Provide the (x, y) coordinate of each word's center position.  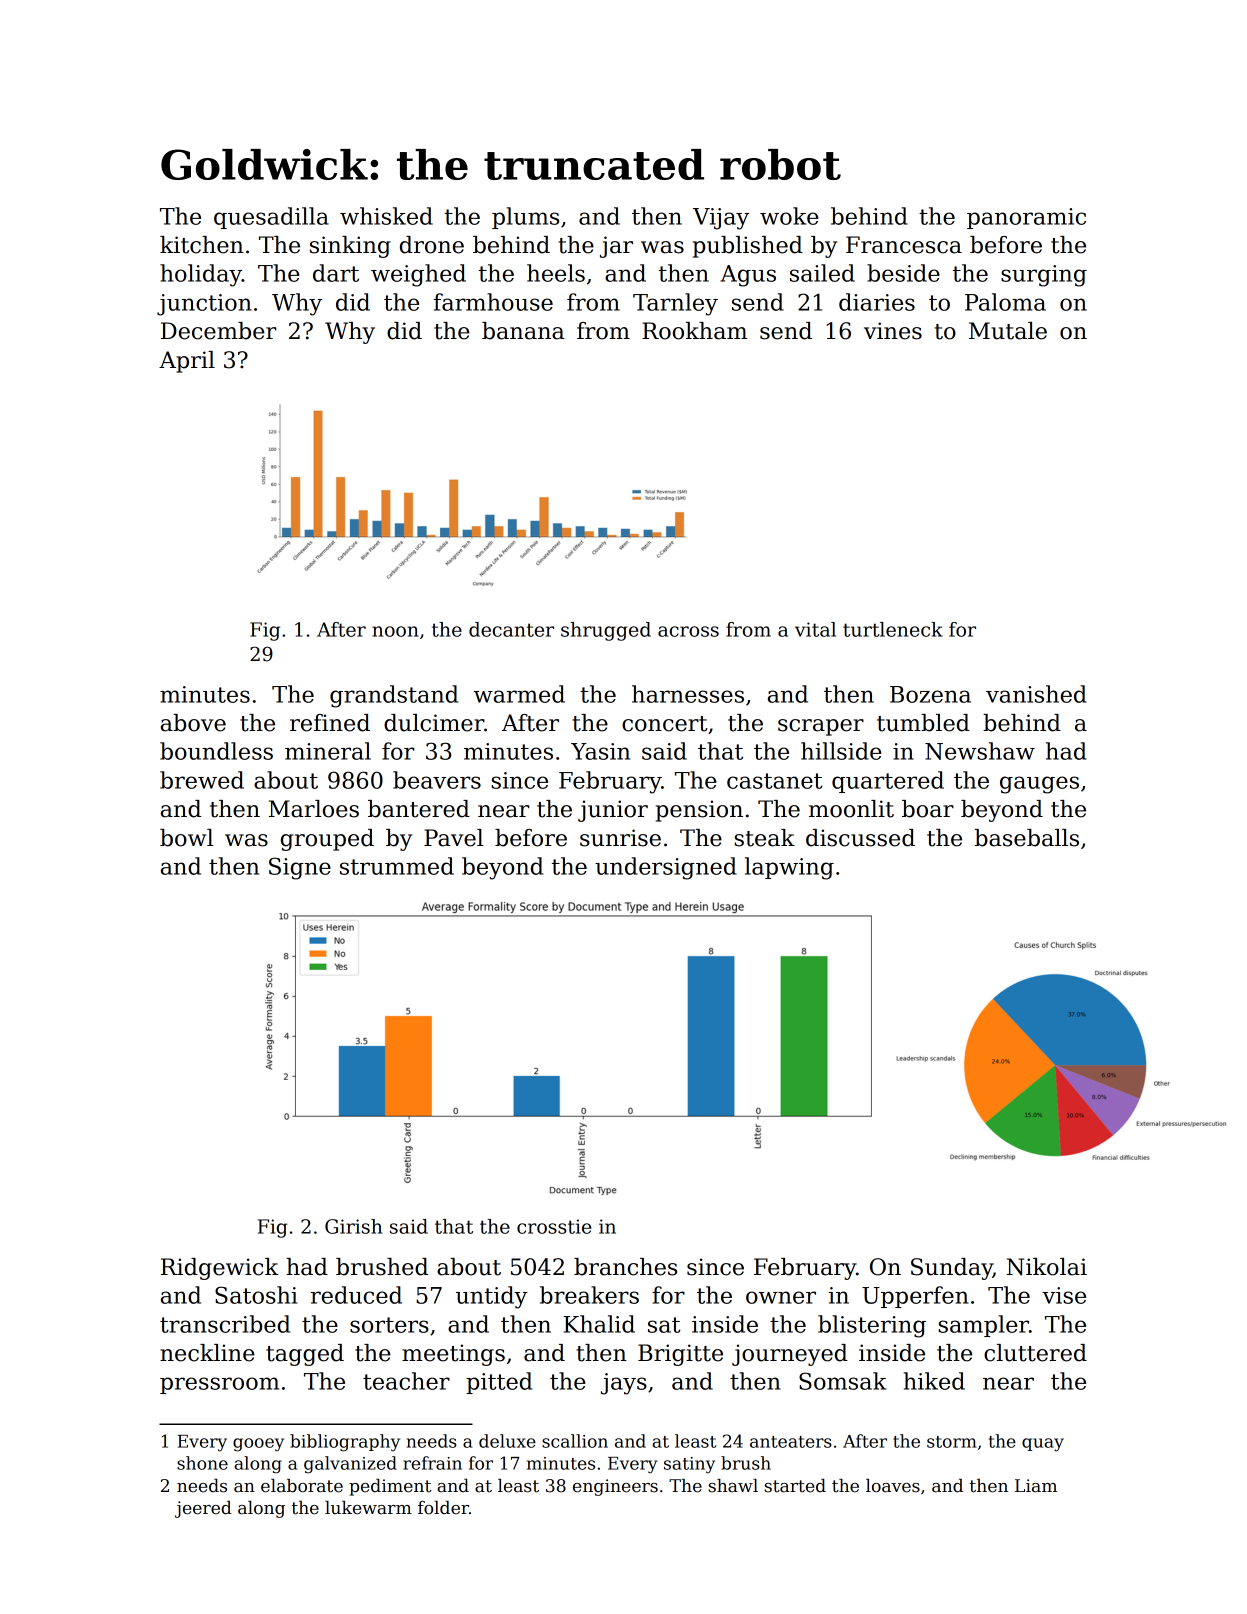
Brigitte (680, 1355)
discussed (860, 838)
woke (789, 216)
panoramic (1026, 218)
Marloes (314, 809)
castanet (774, 781)
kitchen (202, 245)
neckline (207, 1353)
